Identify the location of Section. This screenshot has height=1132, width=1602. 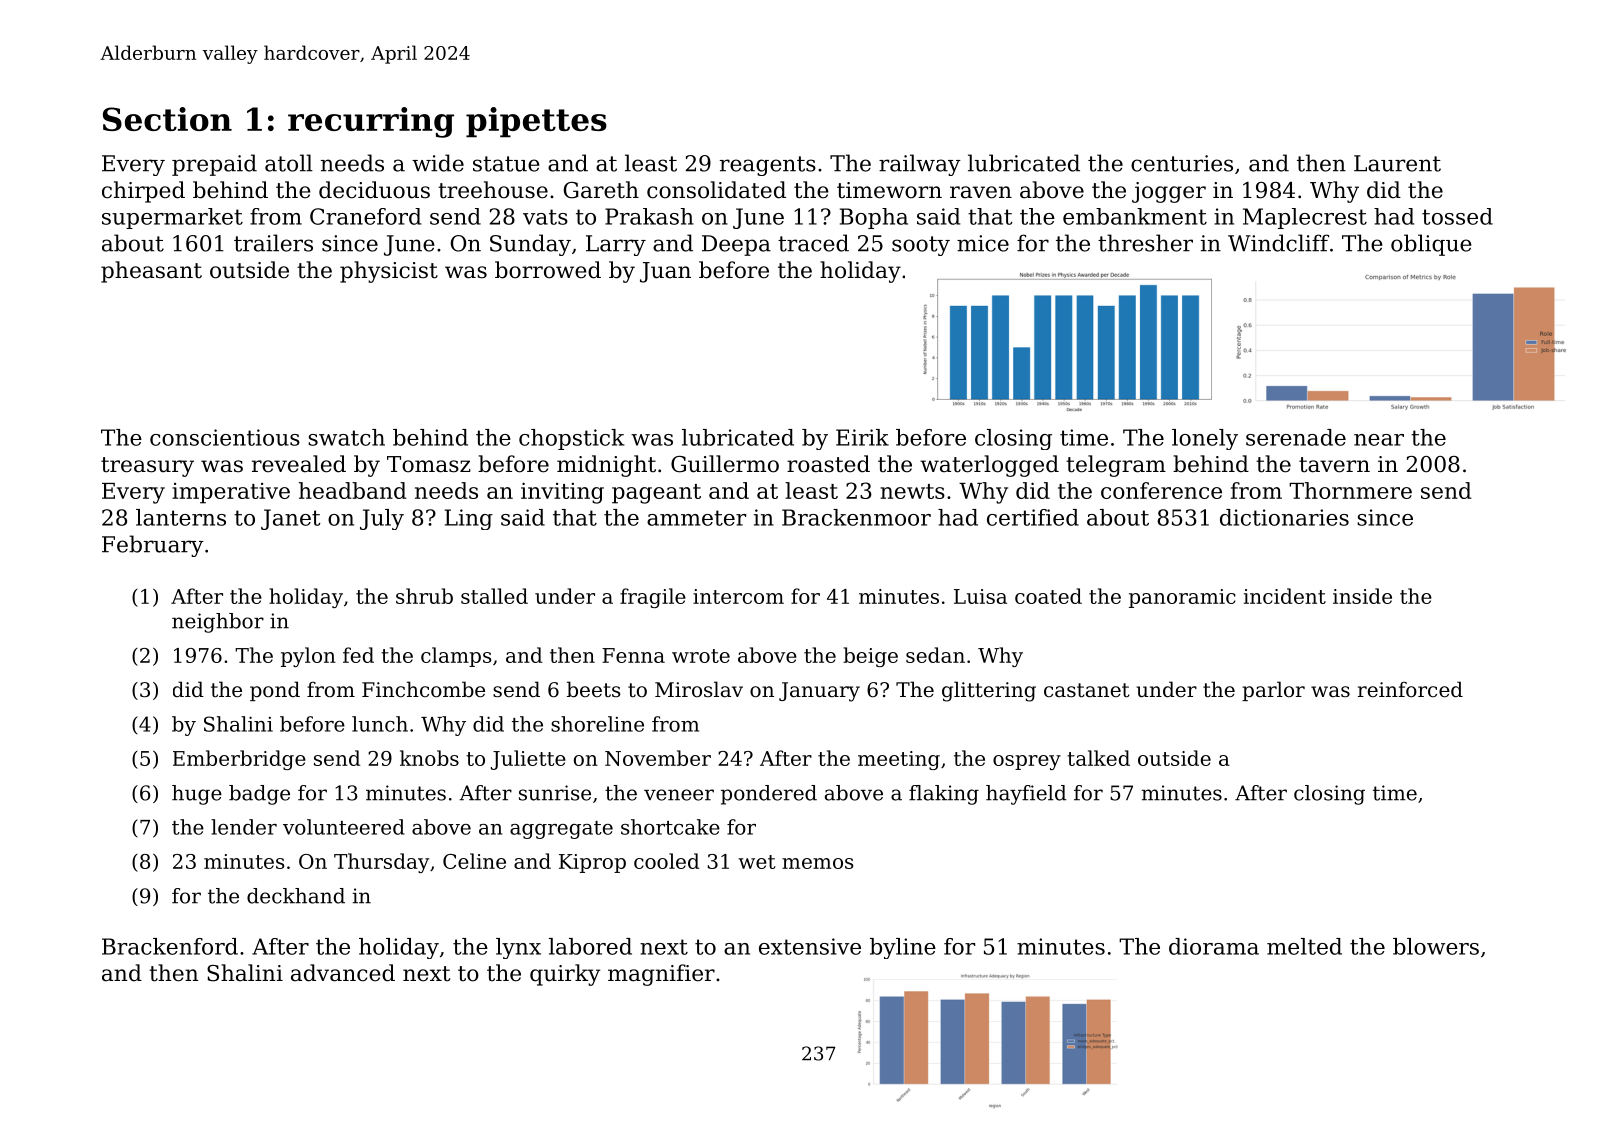
(167, 119).
